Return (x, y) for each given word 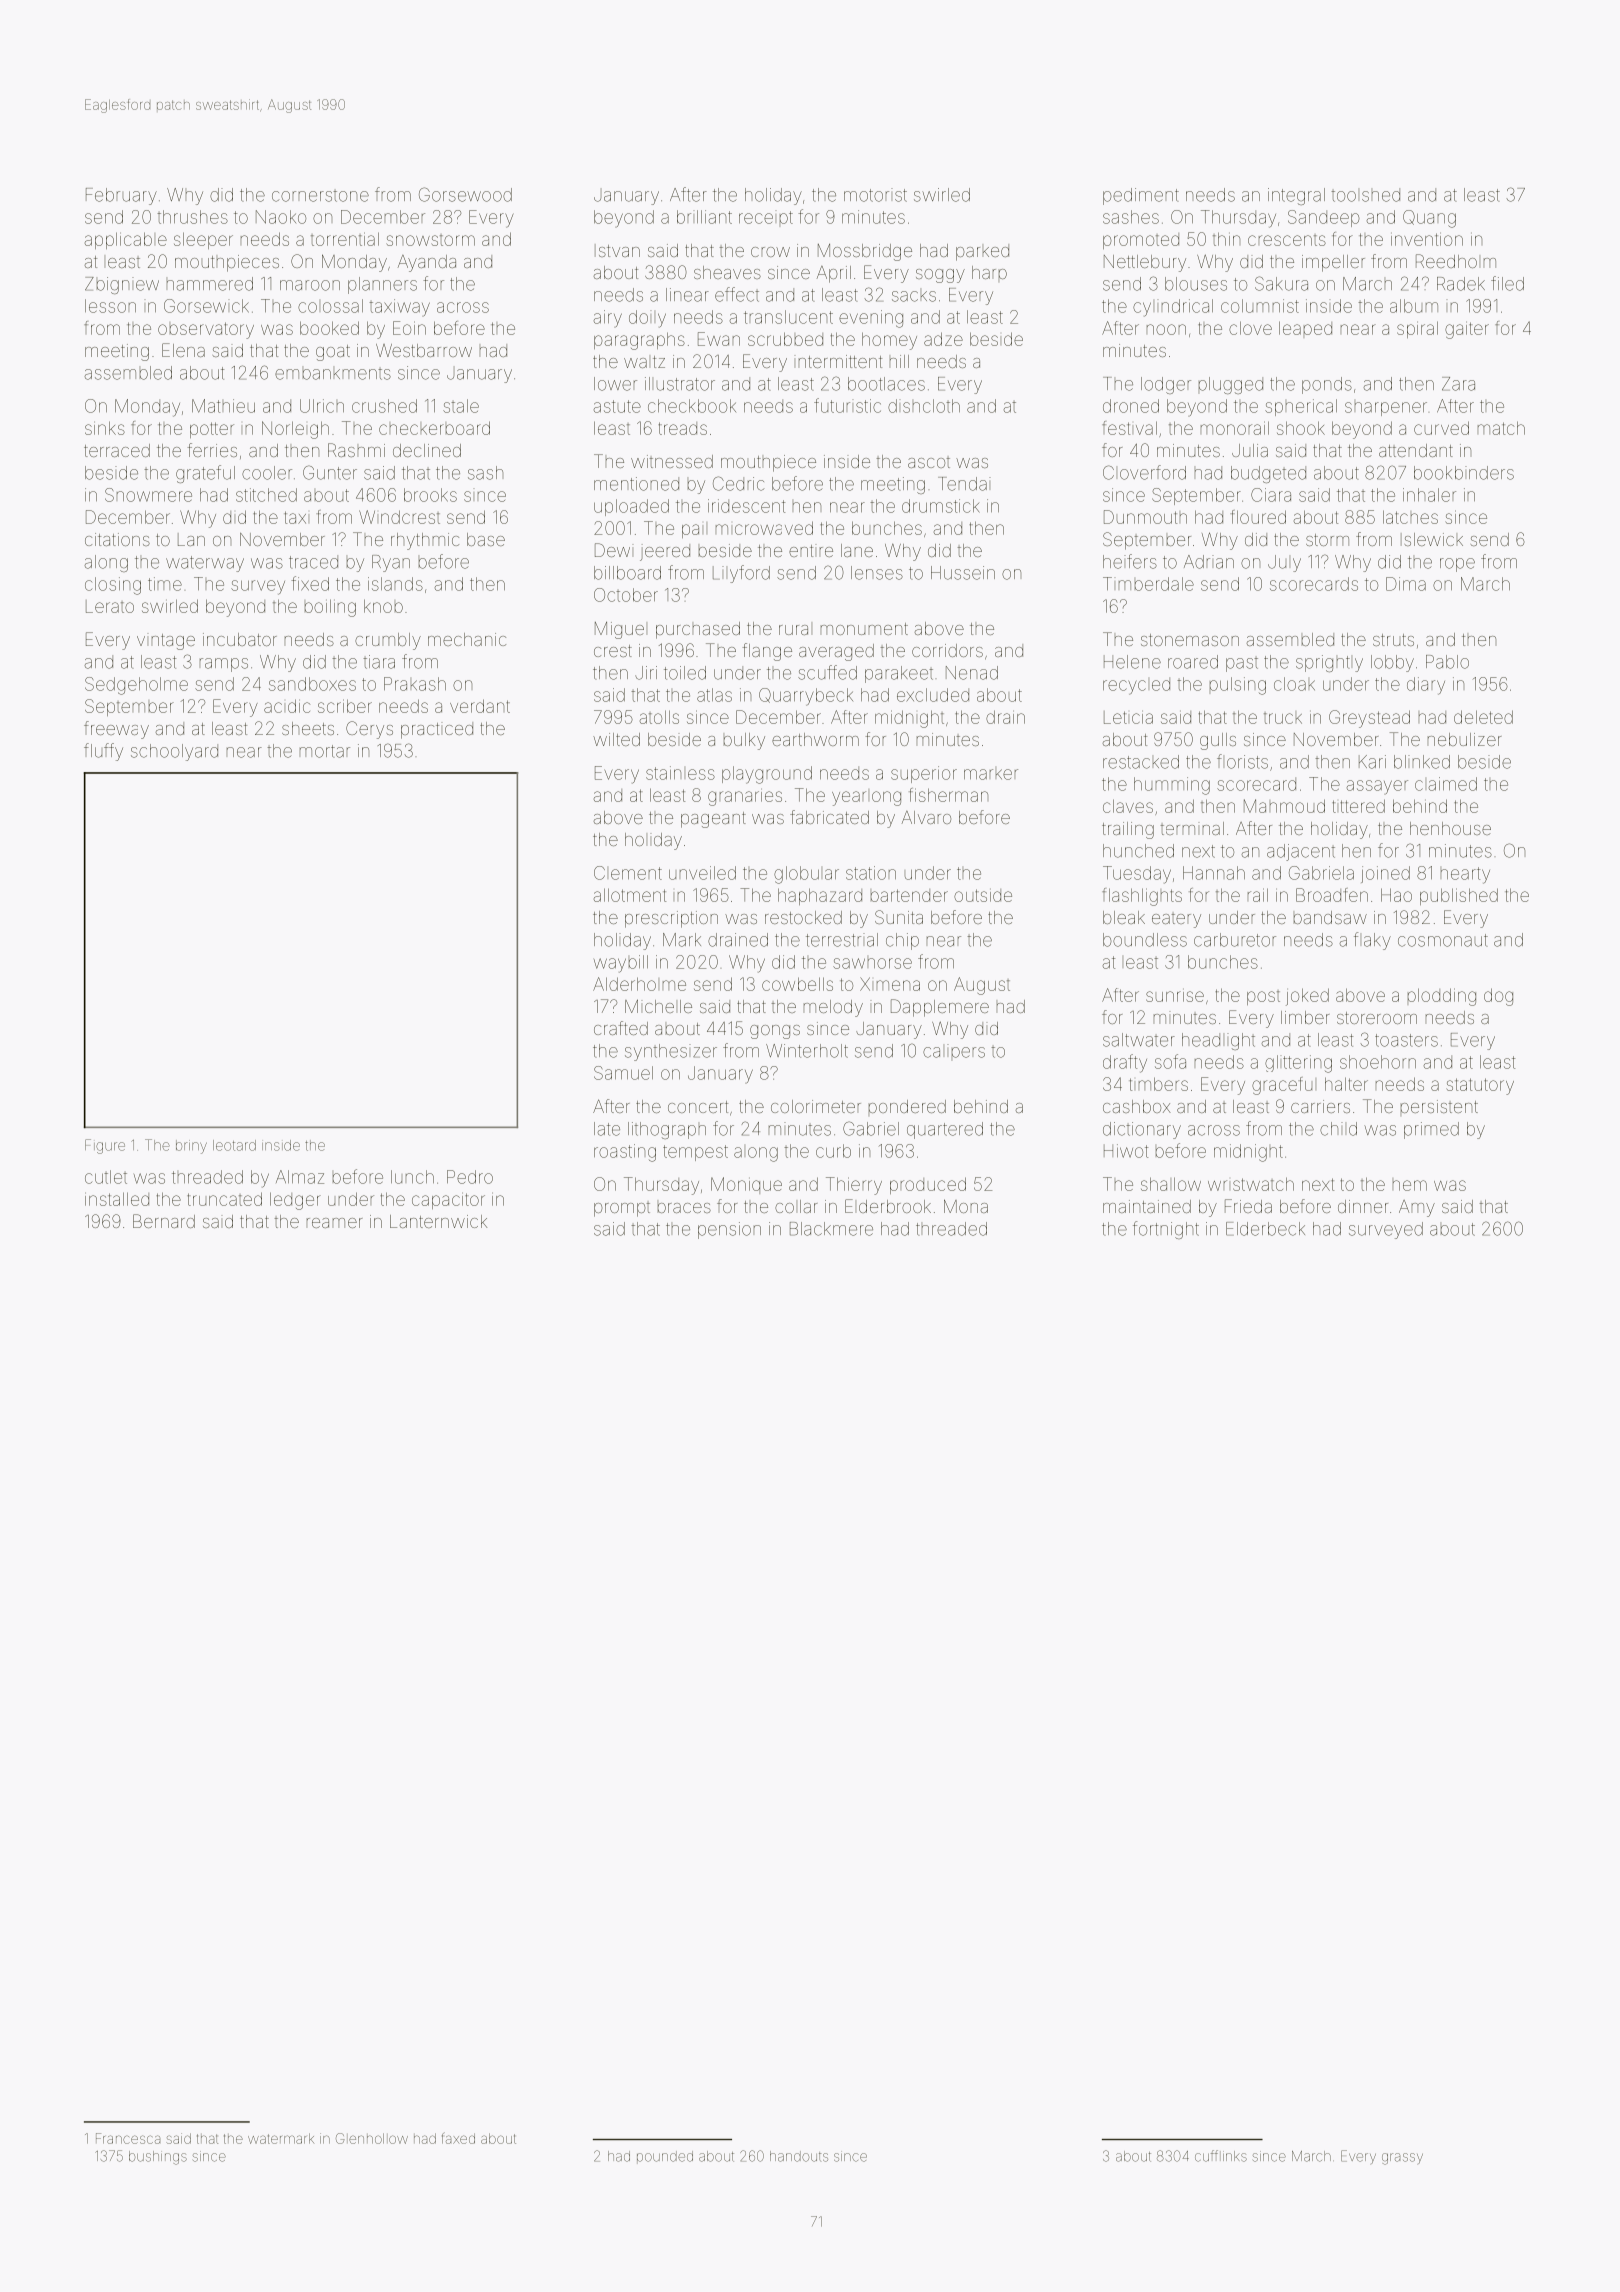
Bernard (164, 1221)
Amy (1417, 1208)
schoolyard (174, 752)
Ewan (719, 339)
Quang (1429, 219)
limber (1305, 1017)
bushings (158, 2158)
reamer (335, 1223)
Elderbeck (1265, 1229)
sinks (105, 428)
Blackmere (831, 1229)
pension (729, 1230)
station (871, 873)
